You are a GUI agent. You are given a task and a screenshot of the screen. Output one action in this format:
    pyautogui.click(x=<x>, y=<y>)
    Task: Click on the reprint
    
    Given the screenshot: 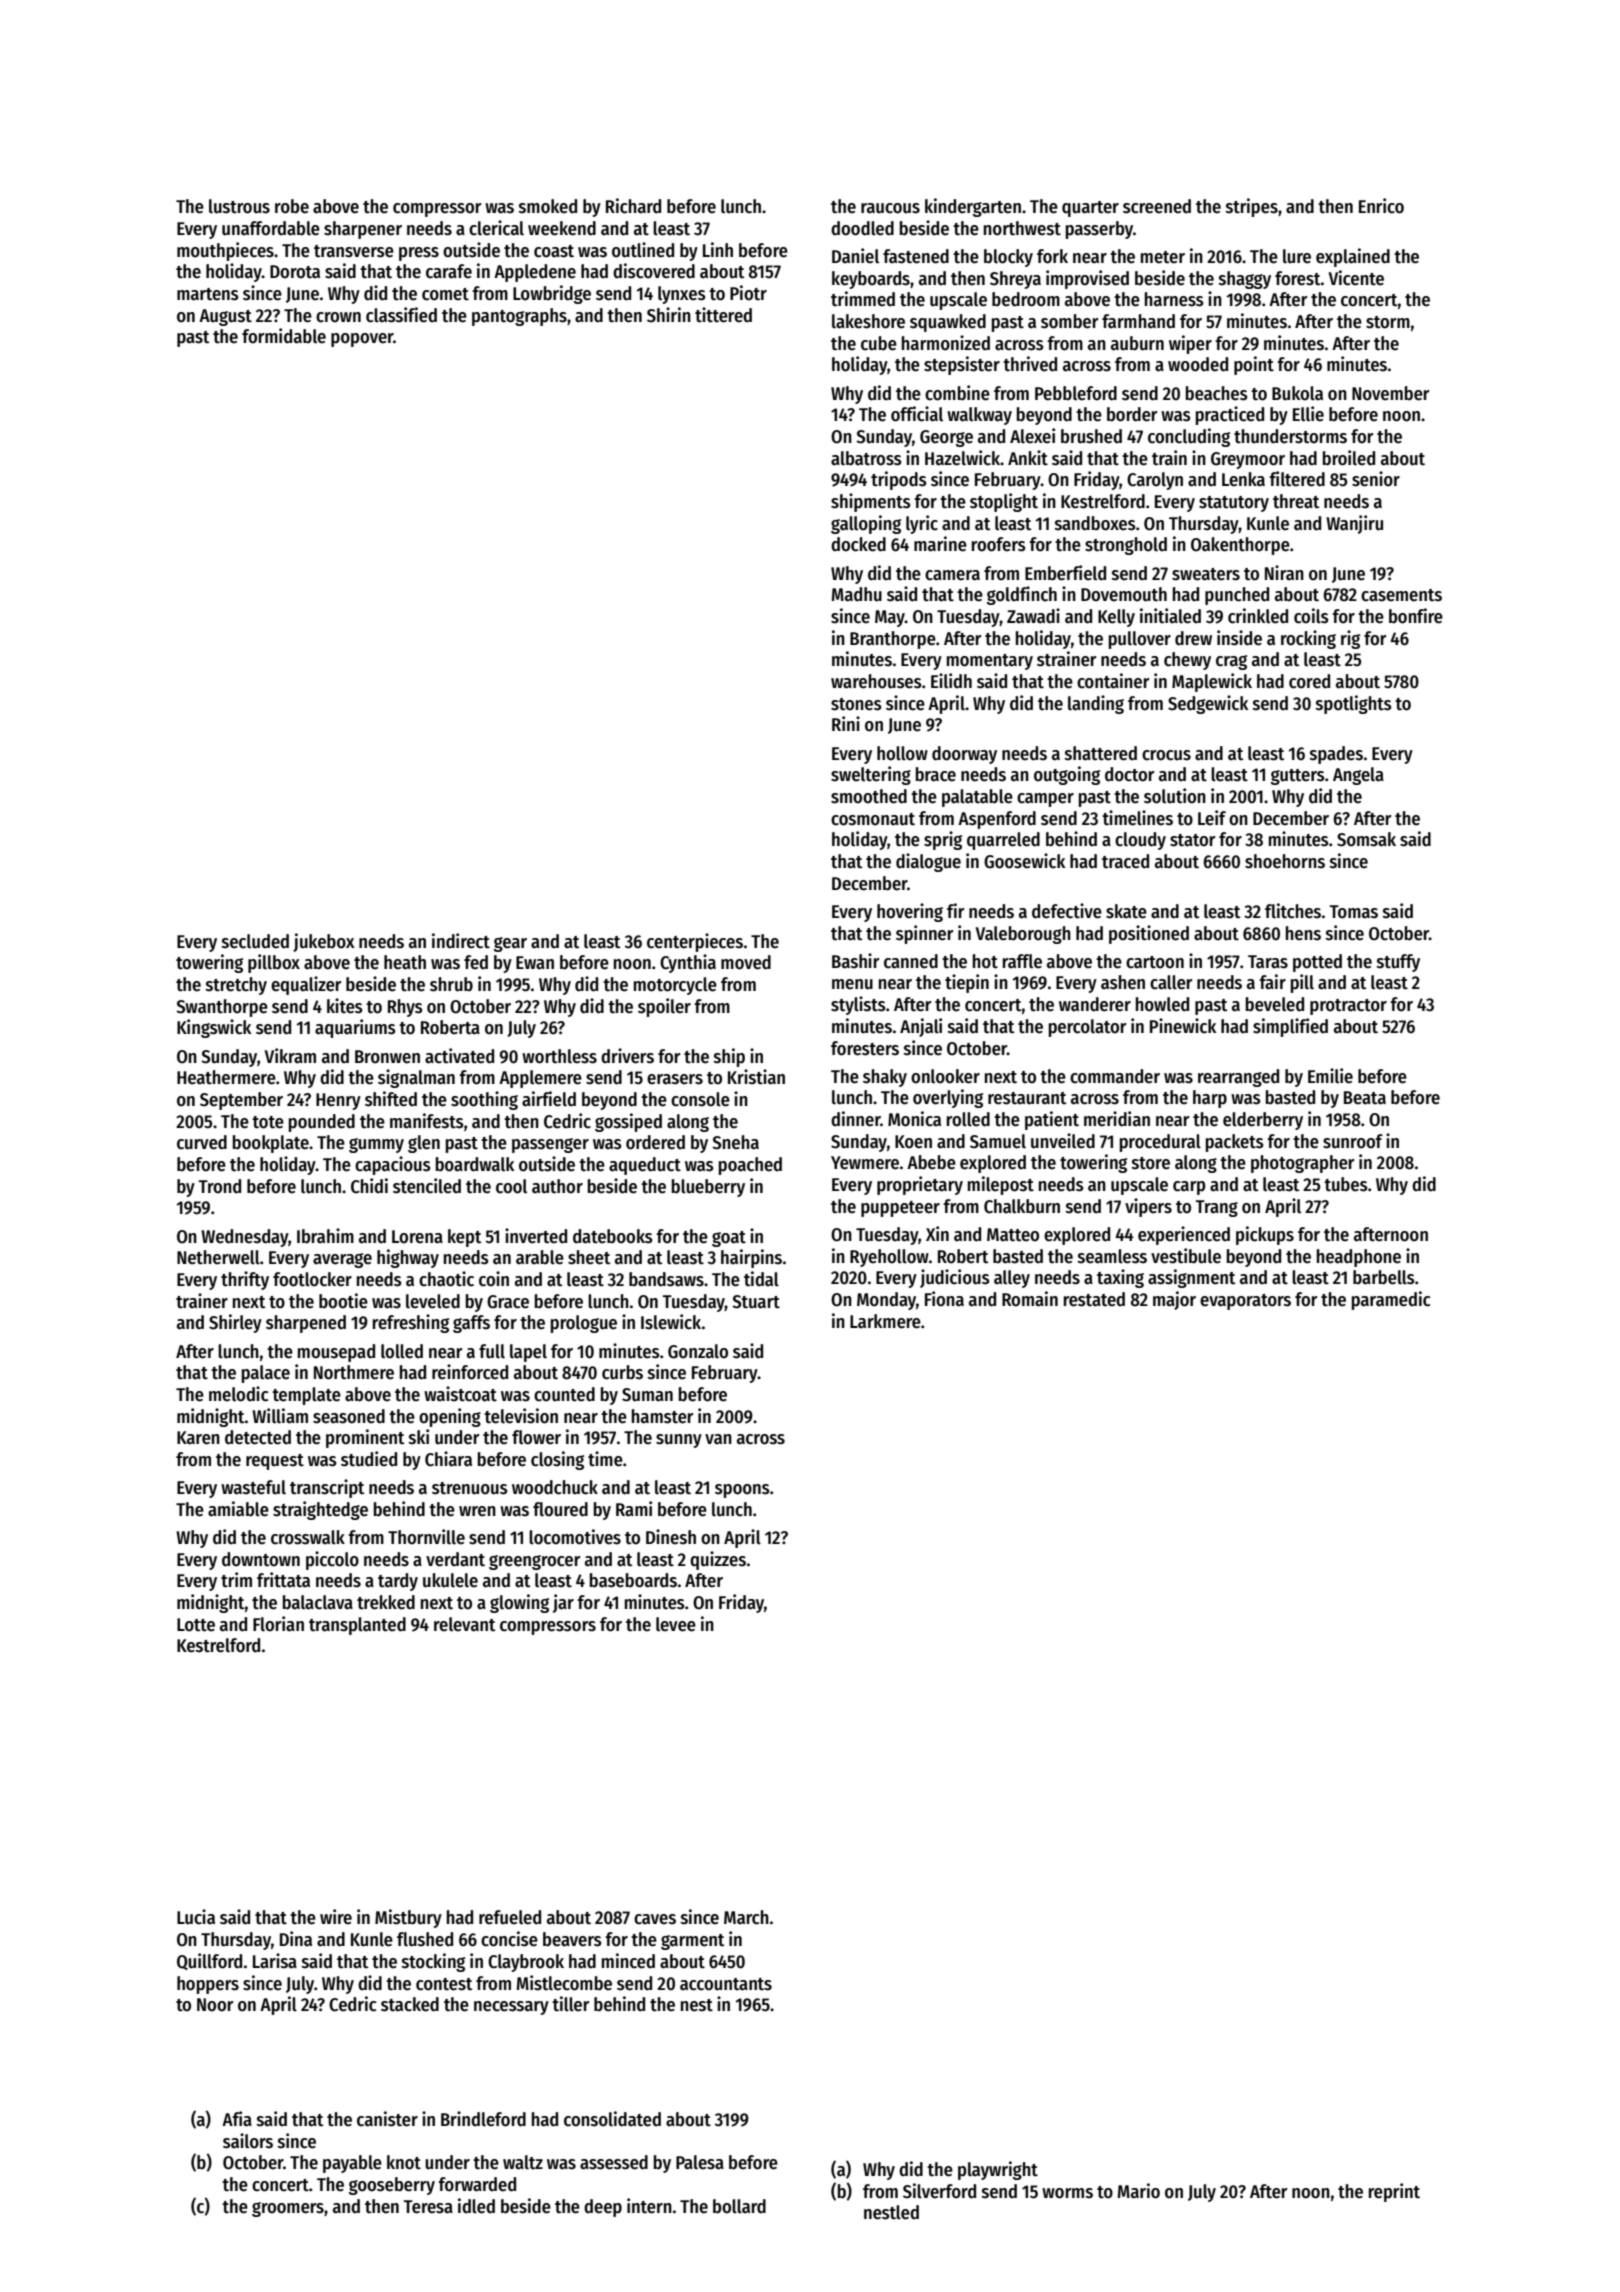 What is the action you would take?
    pyautogui.click(x=1394, y=2192)
